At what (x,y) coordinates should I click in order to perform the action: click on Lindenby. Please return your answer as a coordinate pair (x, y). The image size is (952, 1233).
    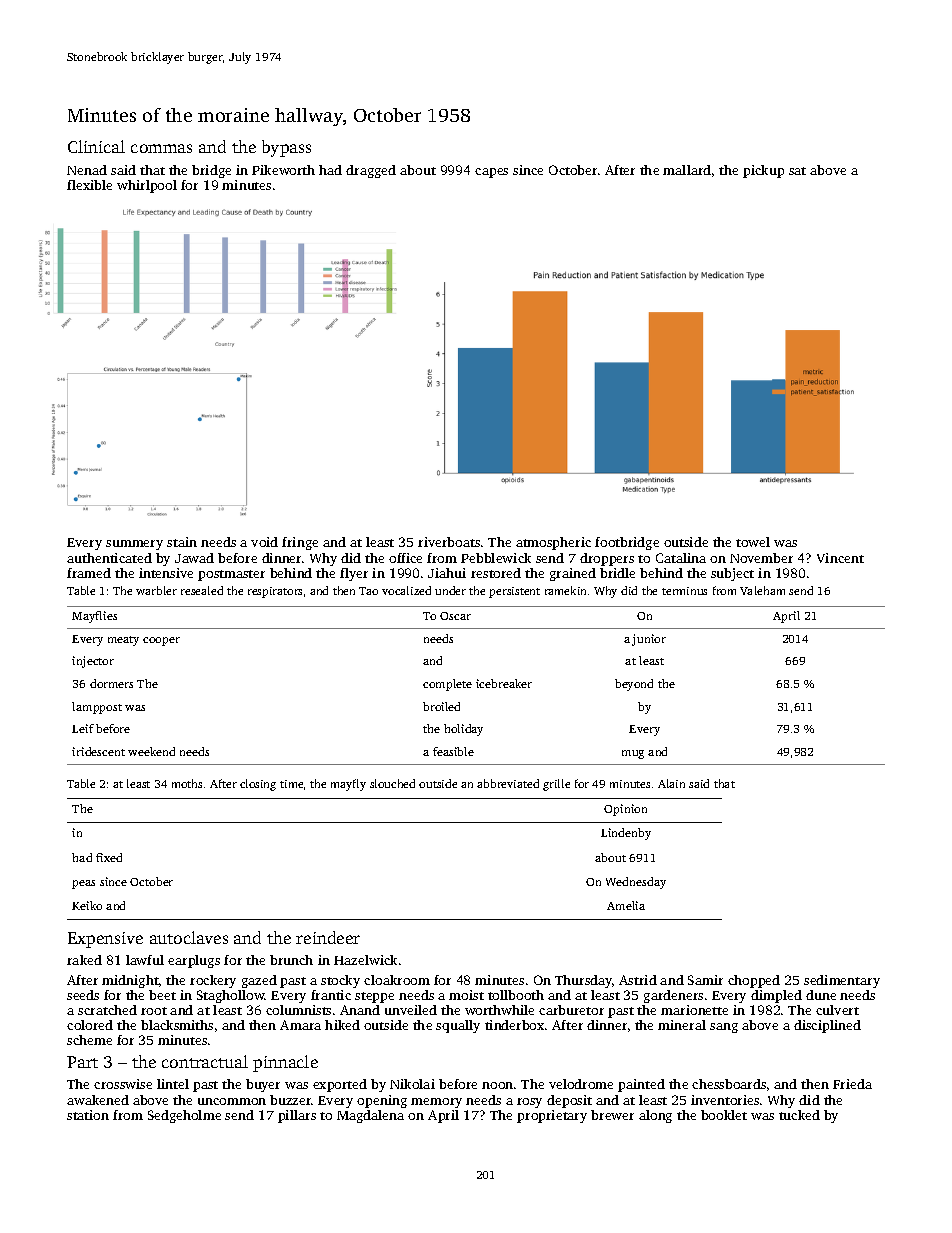
    Looking at the image, I should click on (626, 834).
